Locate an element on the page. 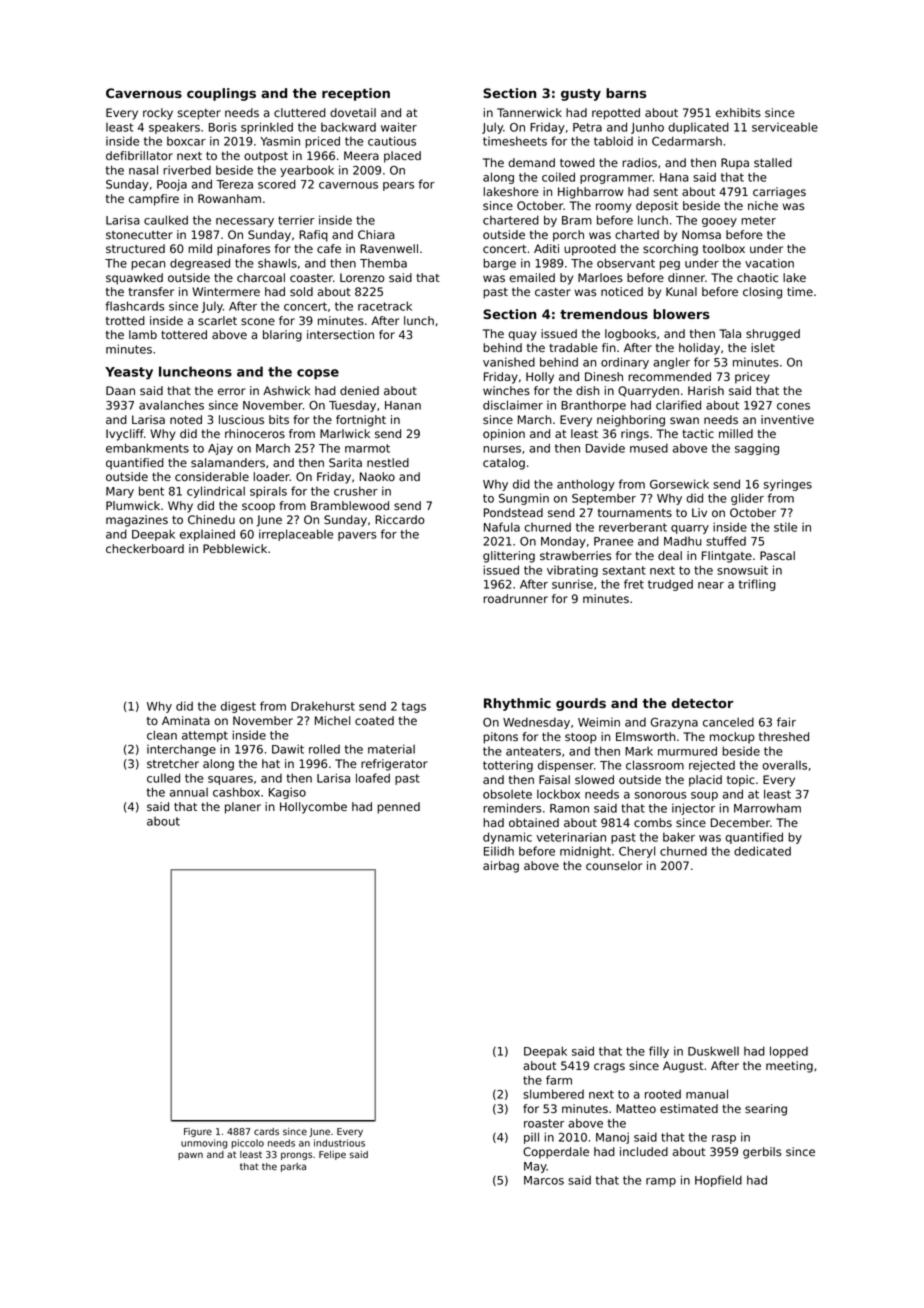  Kagiso is located at coordinates (287, 793).
